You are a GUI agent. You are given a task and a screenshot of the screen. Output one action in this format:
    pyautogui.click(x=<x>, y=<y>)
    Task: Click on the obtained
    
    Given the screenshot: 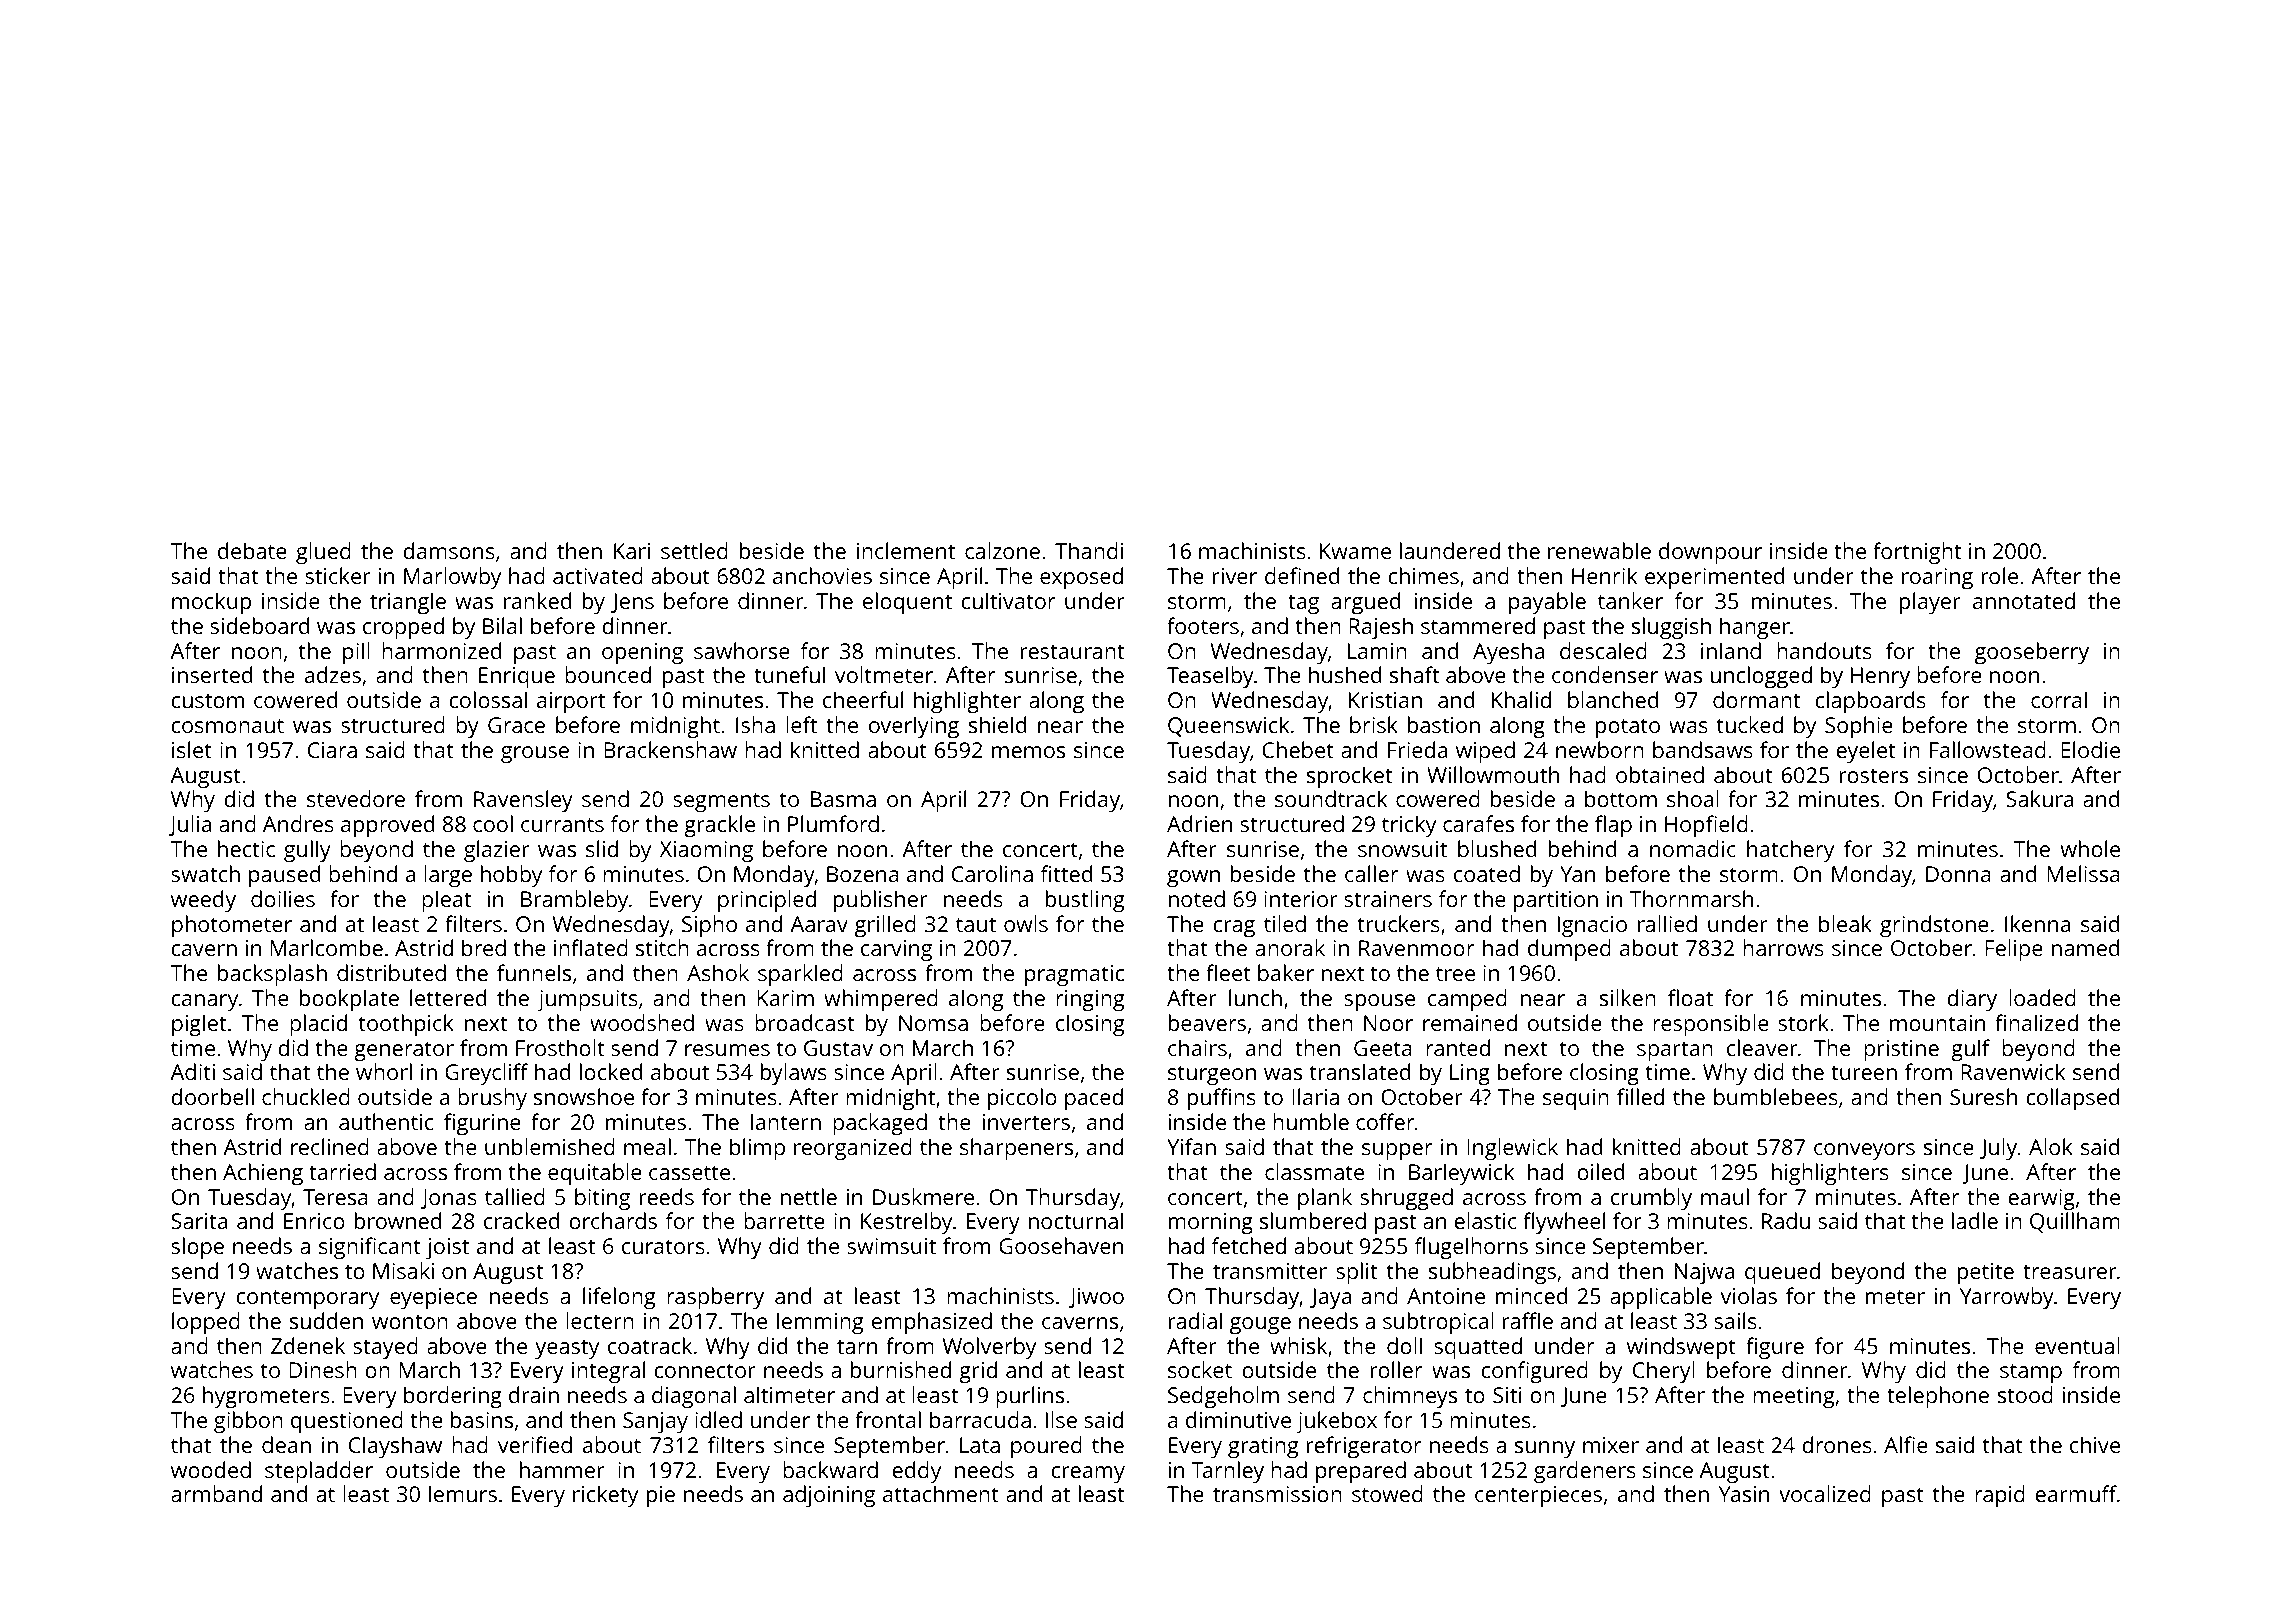 What is the action you would take?
    pyautogui.click(x=1660, y=774)
